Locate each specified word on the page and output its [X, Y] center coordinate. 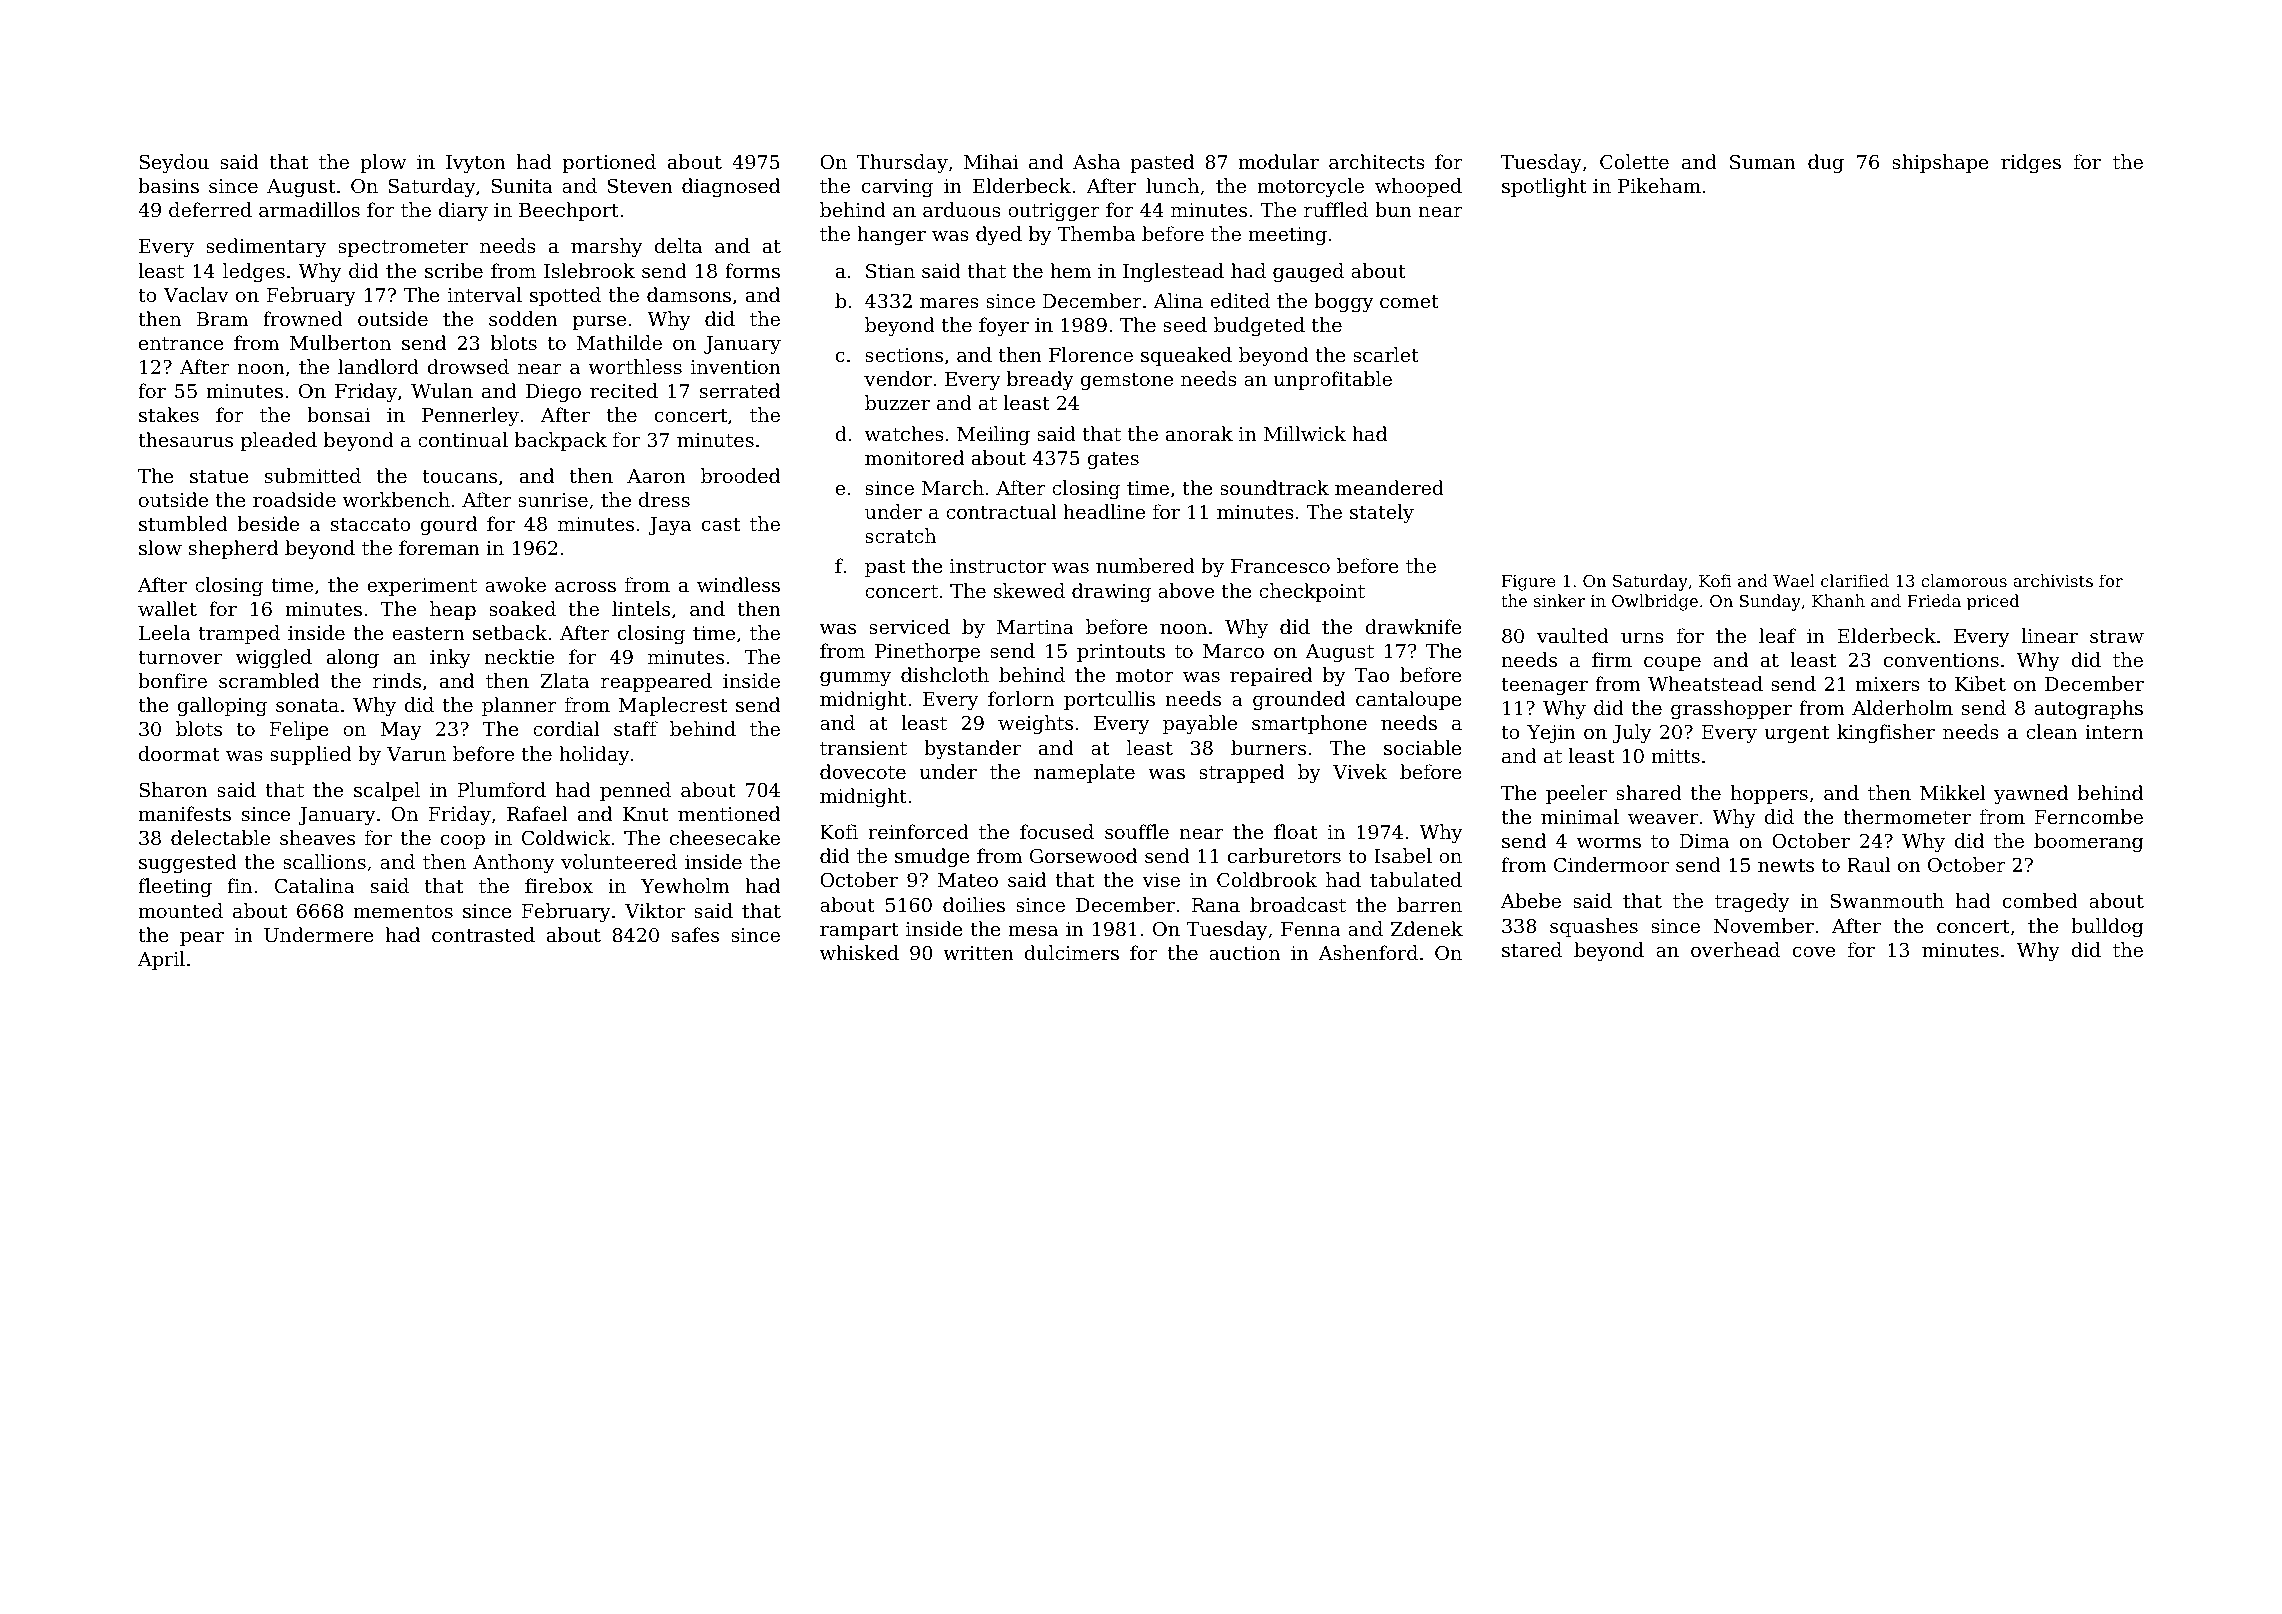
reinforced [918, 831]
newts [1786, 865]
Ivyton [476, 164]
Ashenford [1368, 952]
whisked [859, 952]
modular [1278, 161]
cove [1814, 952]
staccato [370, 524]
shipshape [1940, 163]
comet [1409, 301]
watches [904, 433]
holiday [594, 755]
